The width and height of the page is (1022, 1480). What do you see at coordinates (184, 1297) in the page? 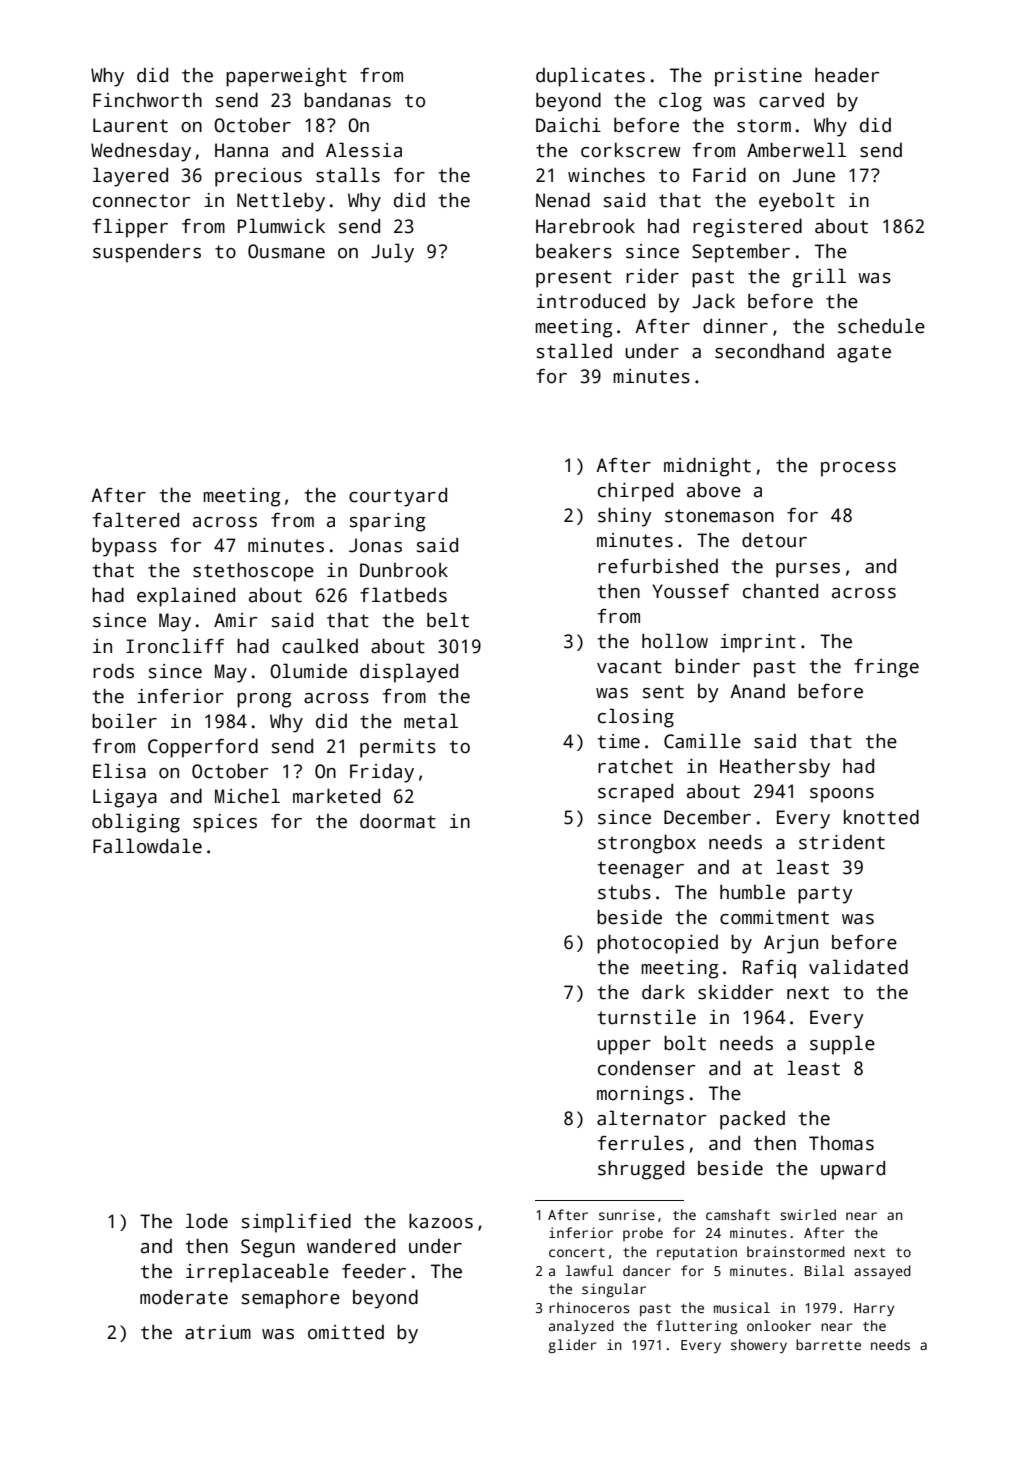
I see `moderate` at bounding box center [184, 1297].
